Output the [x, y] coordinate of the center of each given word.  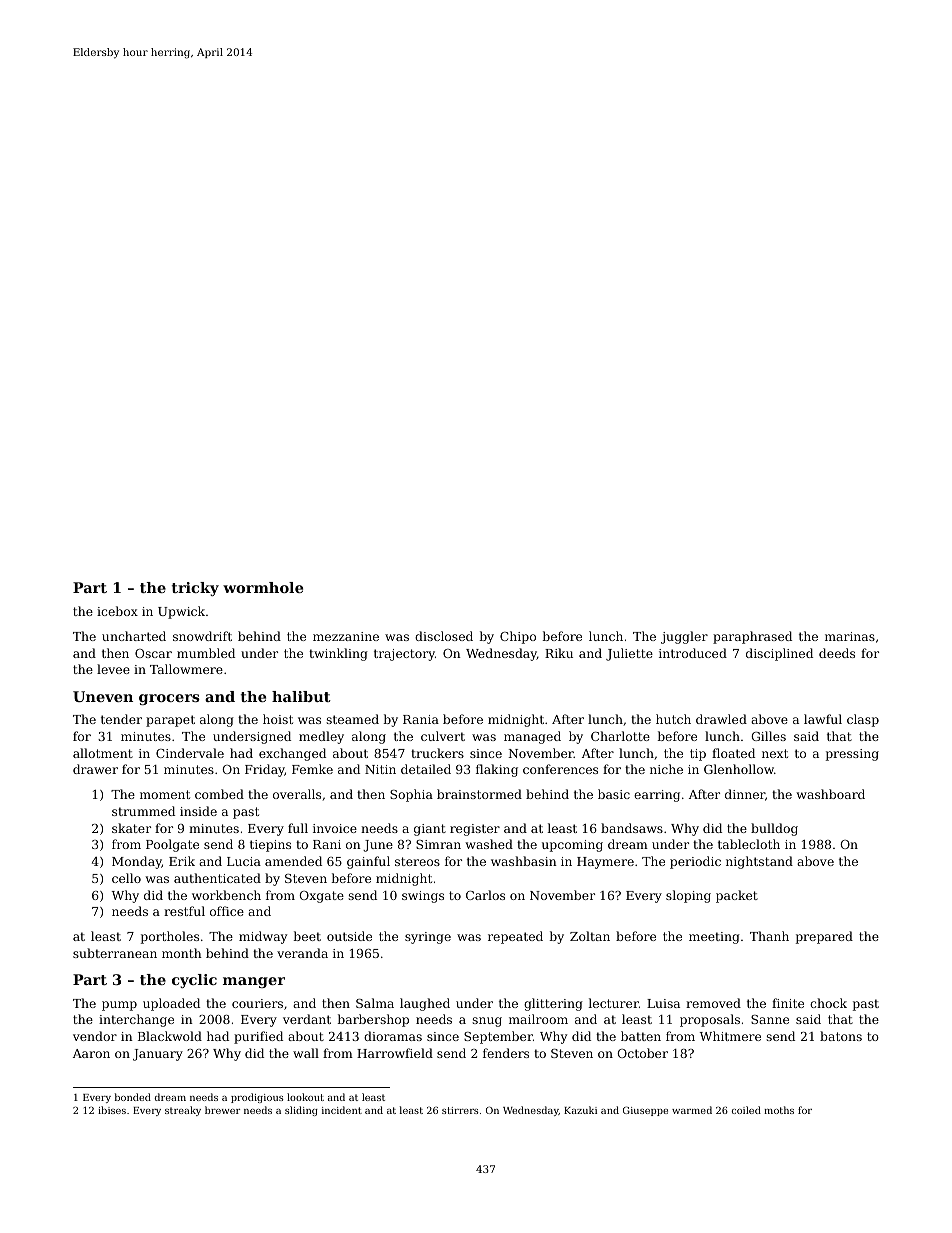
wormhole [263, 587]
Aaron [91, 1053]
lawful [823, 719]
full [298, 828]
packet [737, 896]
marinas [850, 636]
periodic [695, 862]
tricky [195, 589]
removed [713, 1003]
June [378, 846]
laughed [425, 1004]
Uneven [103, 696]
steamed [352, 719]
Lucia [244, 861]
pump [119, 1006]
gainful [368, 862]
